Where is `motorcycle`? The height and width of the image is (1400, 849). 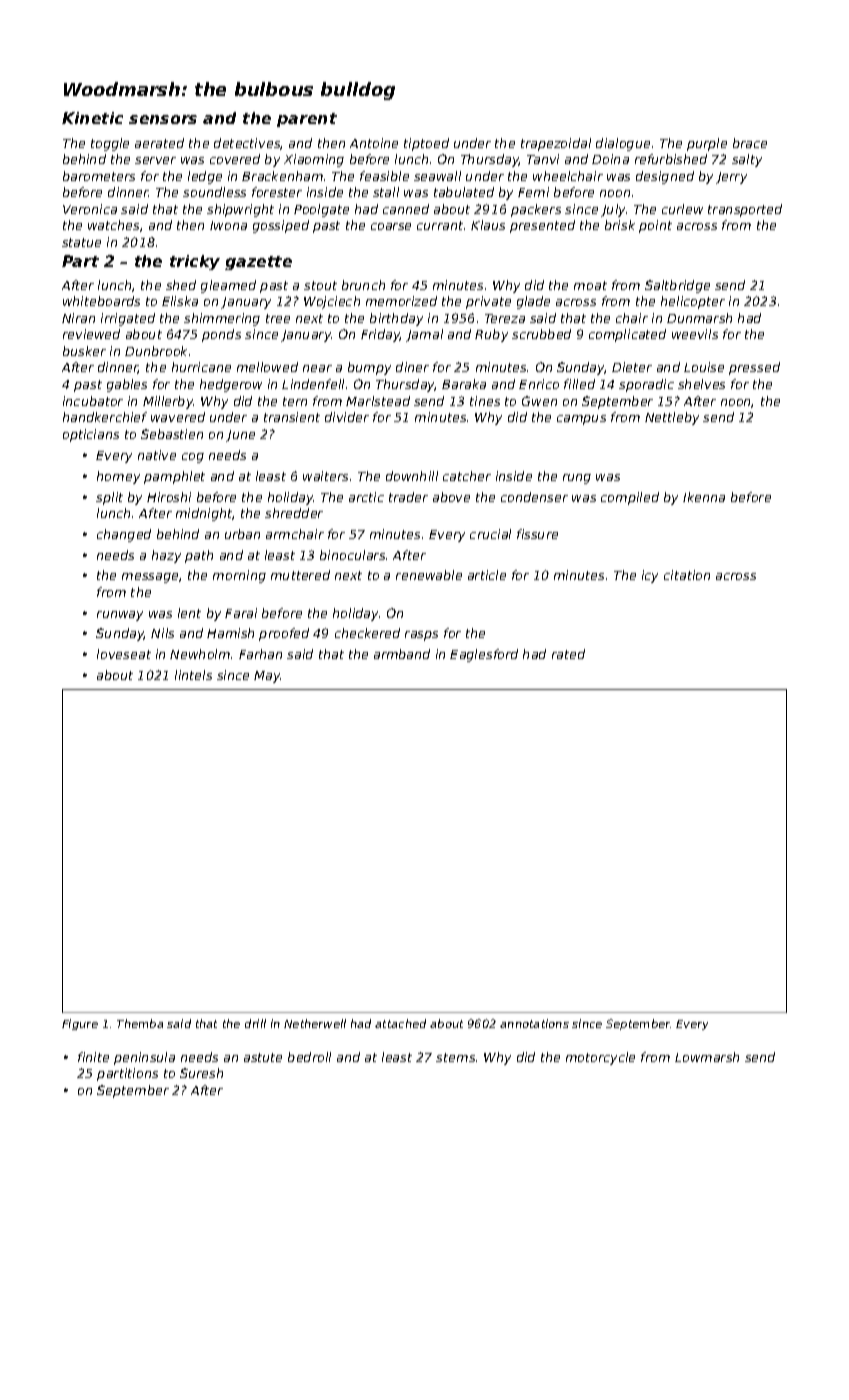
motorcycle is located at coordinates (600, 1058).
